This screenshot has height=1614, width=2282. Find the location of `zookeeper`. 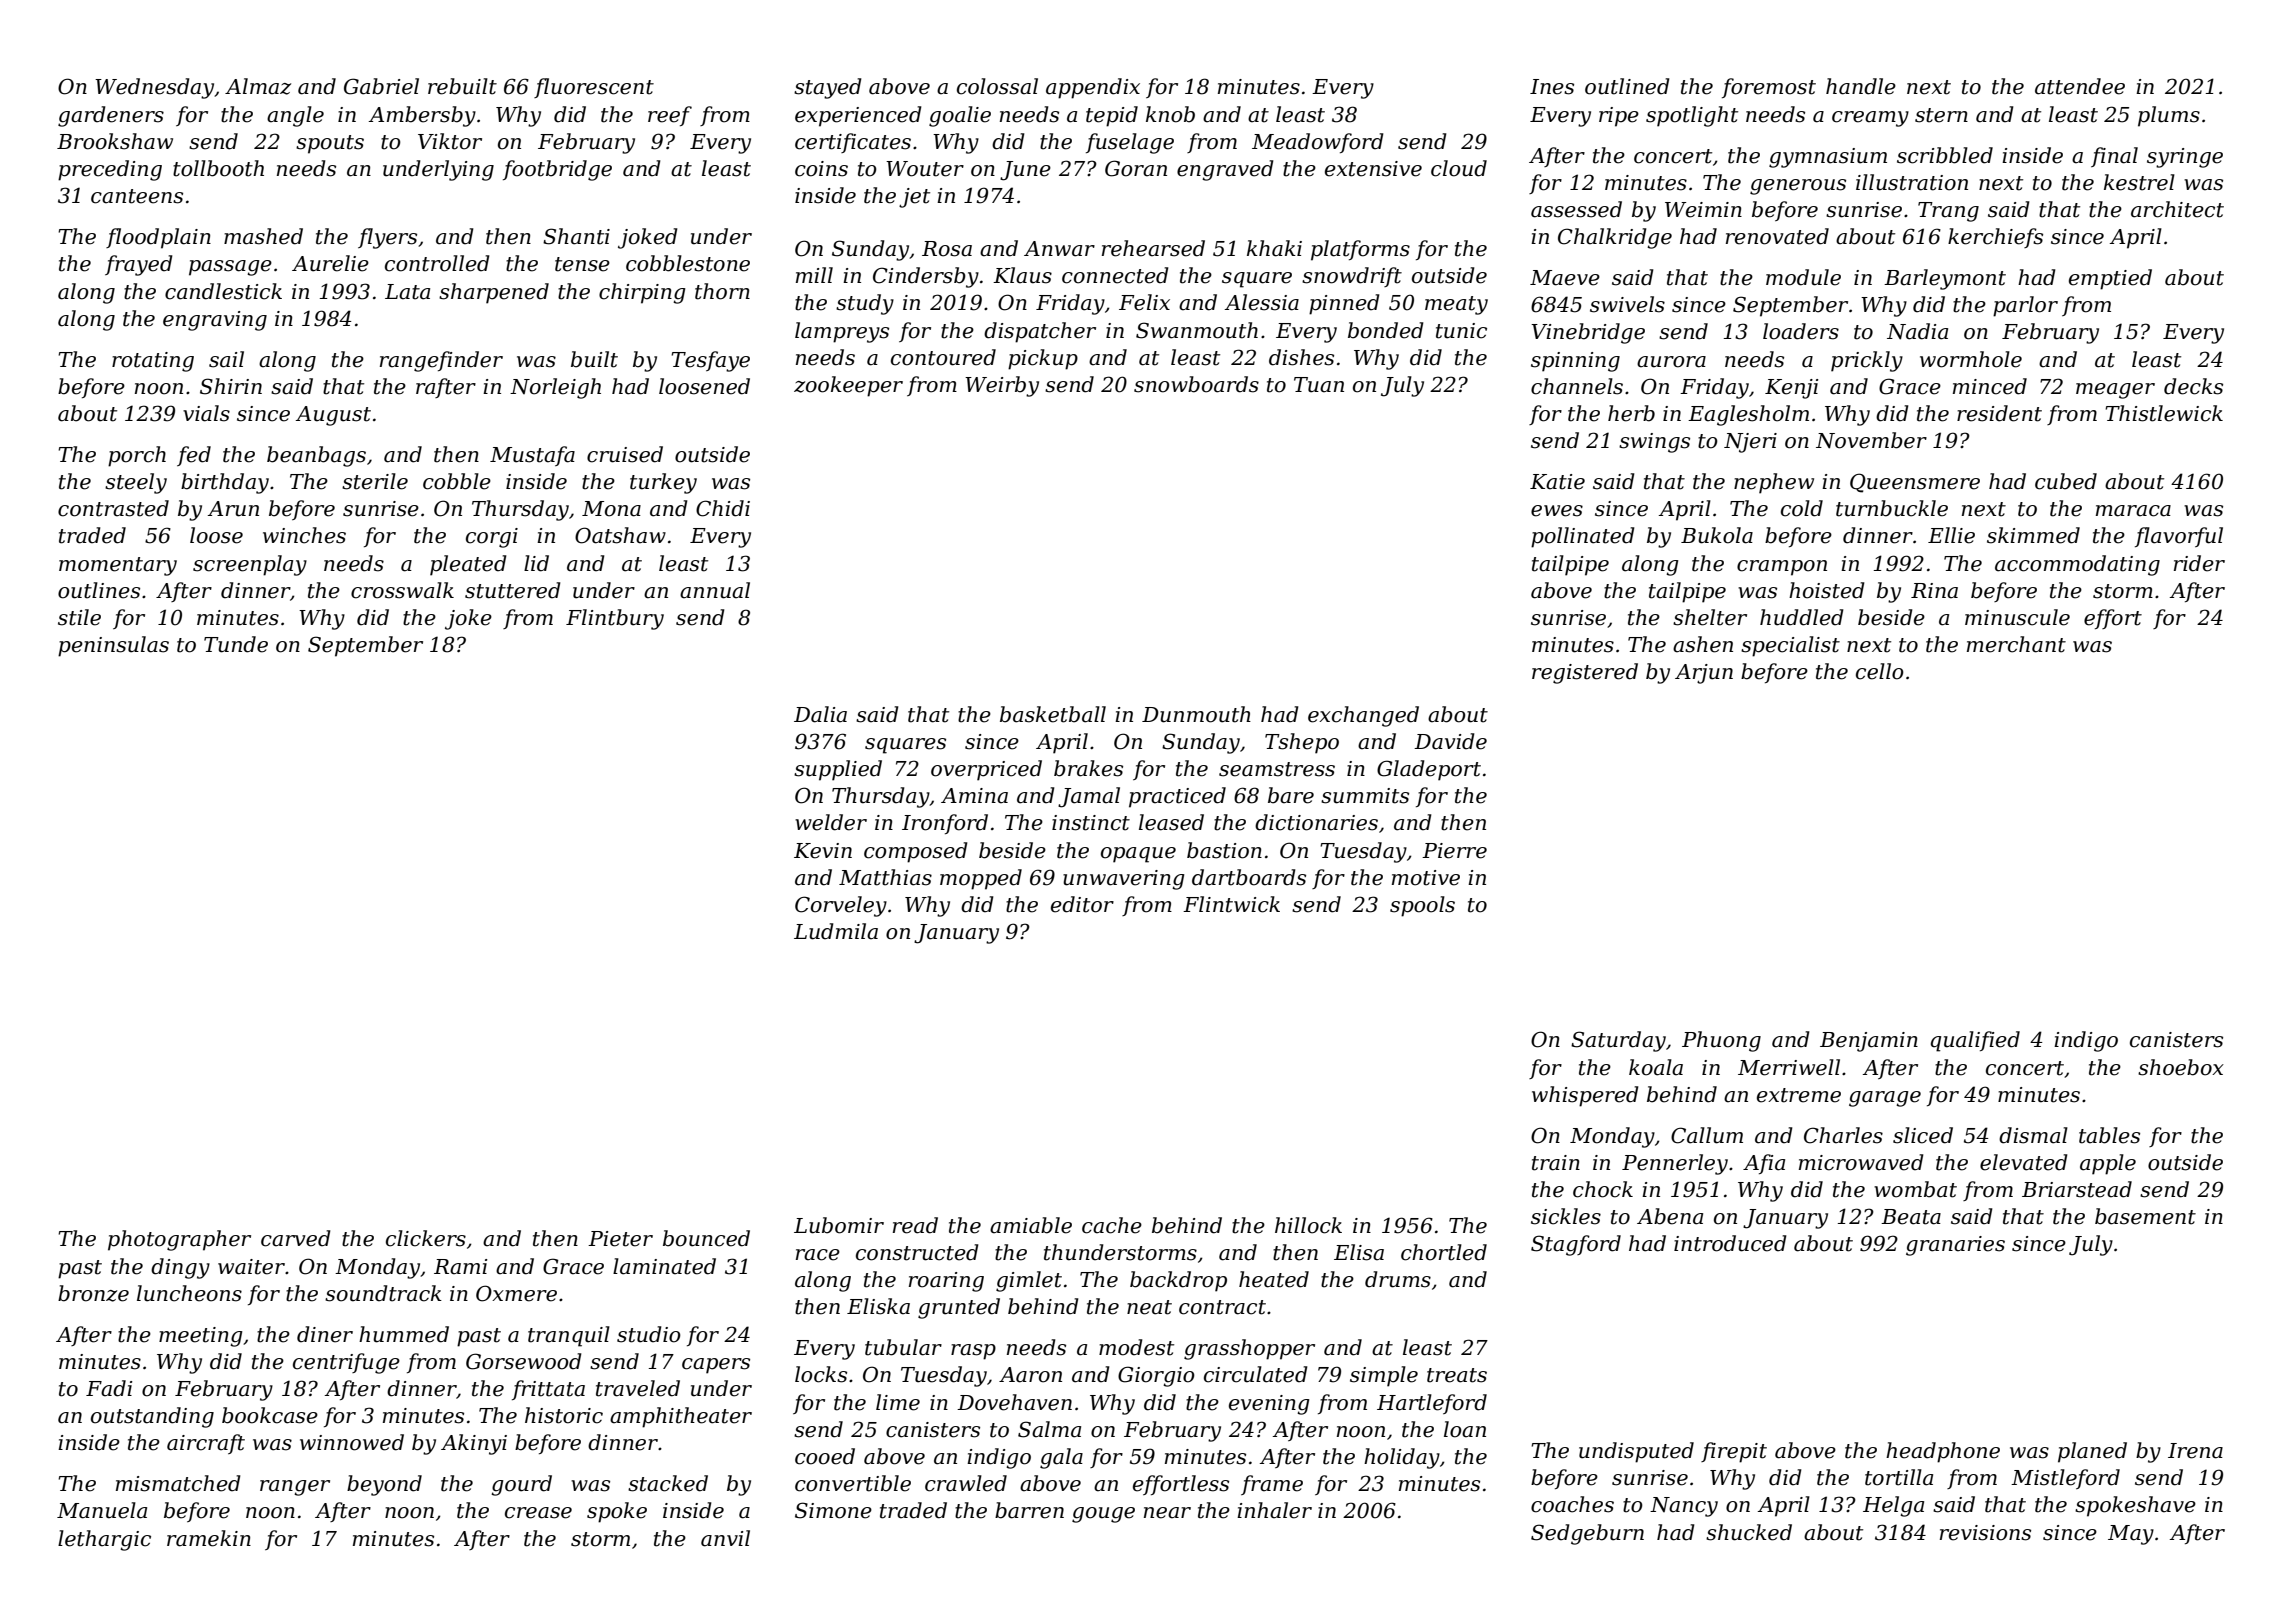

zookeeper is located at coordinates (848, 386).
